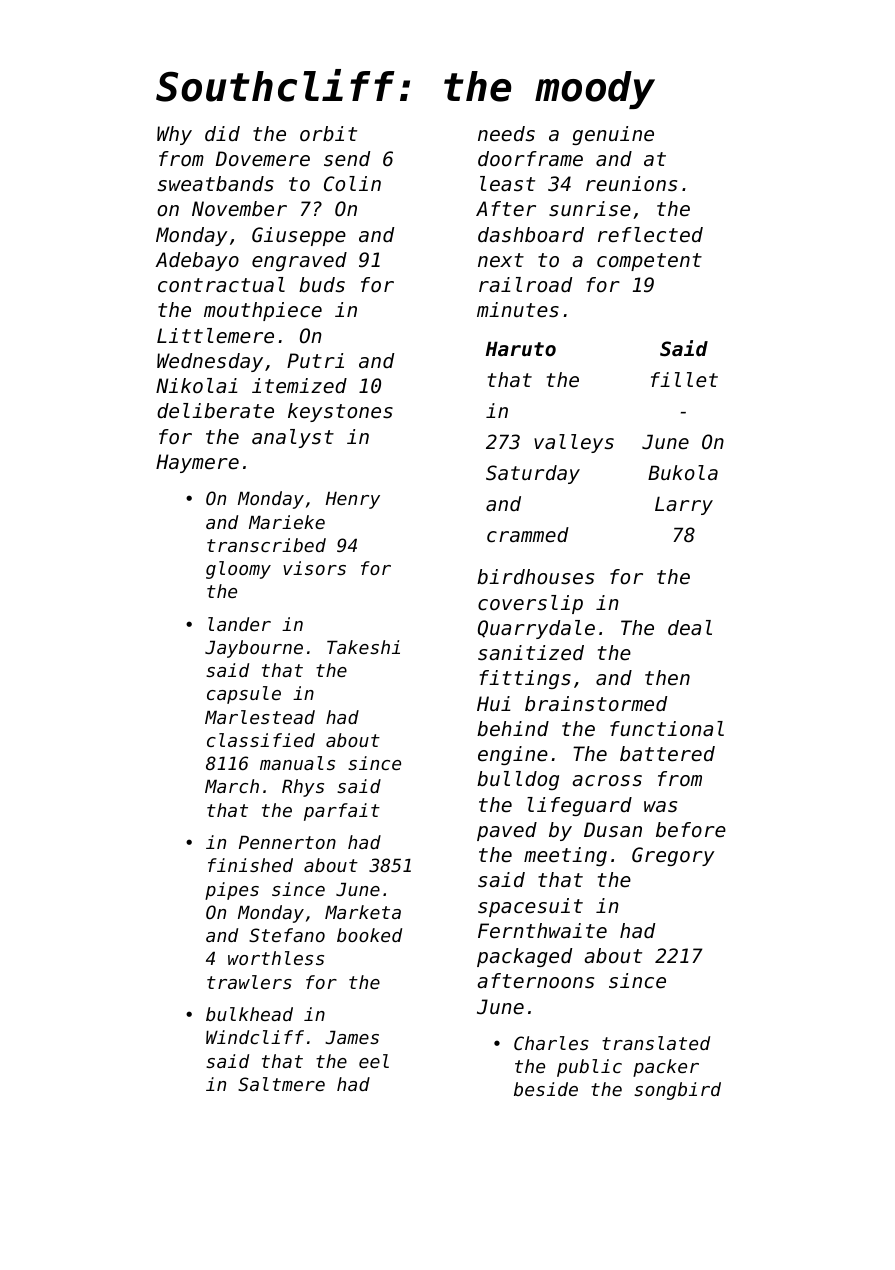 This document has height=1270, width=895. What do you see at coordinates (667, 729) in the document?
I see `functional` at bounding box center [667, 729].
